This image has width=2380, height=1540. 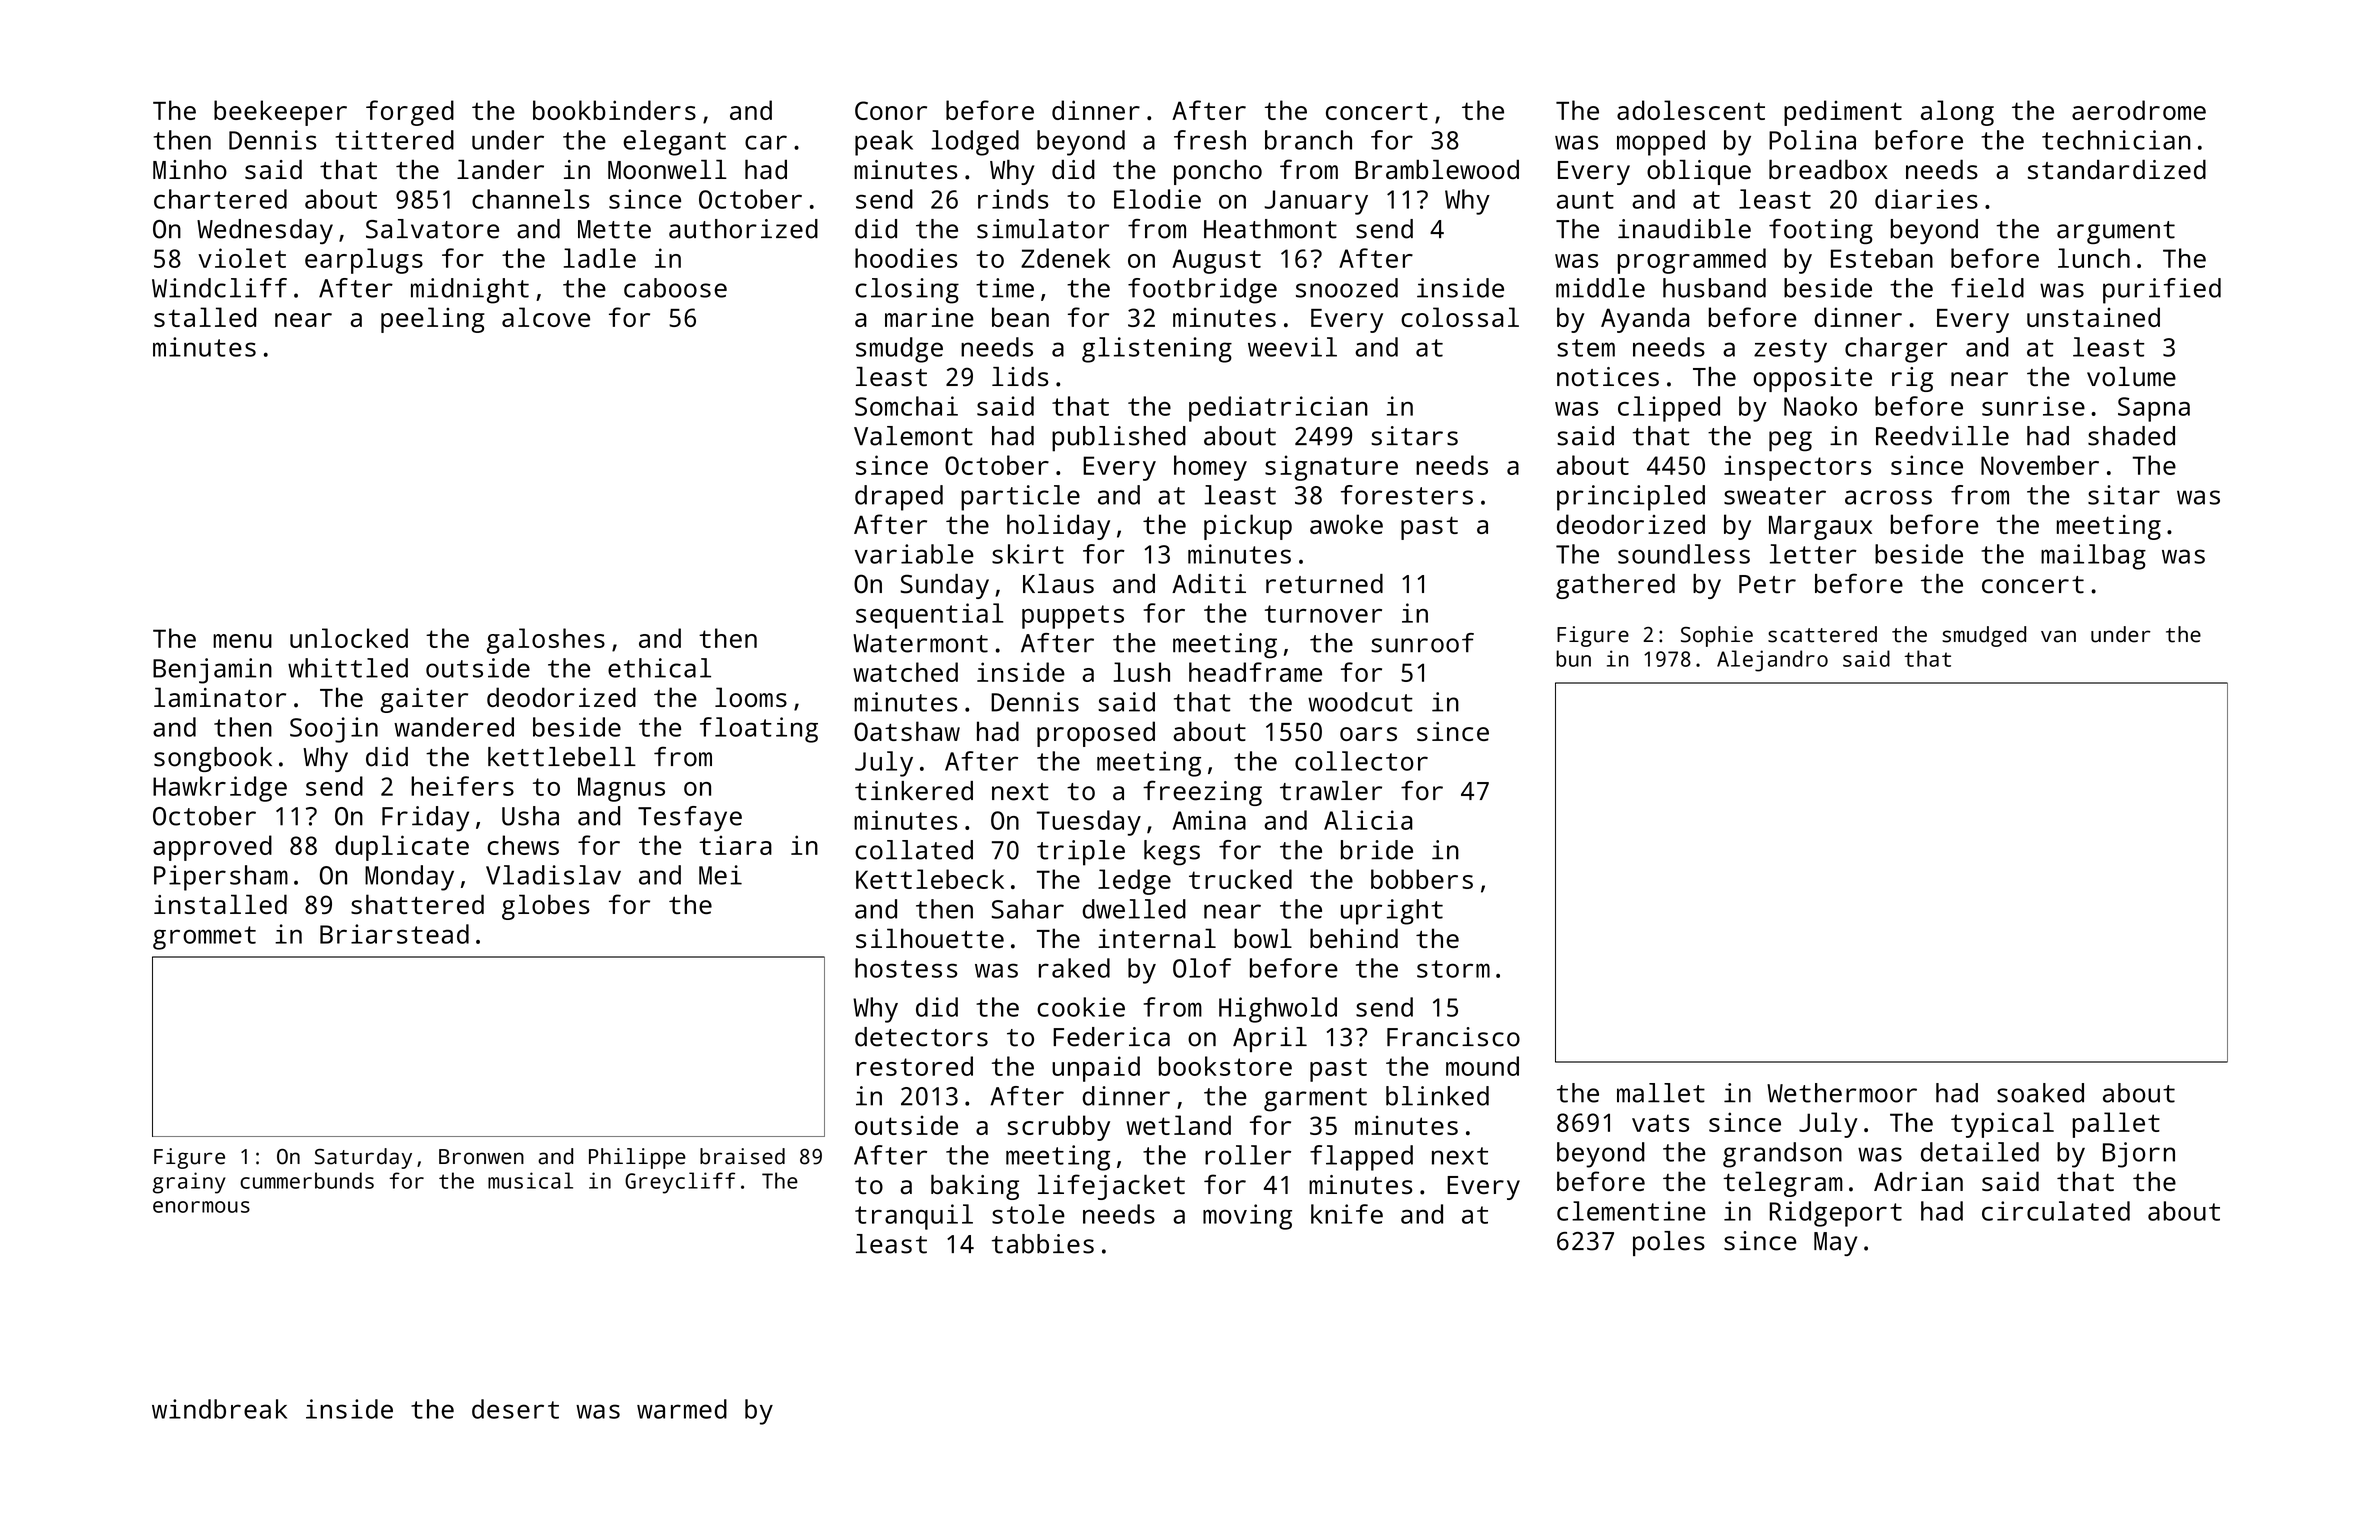 What do you see at coordinates (219, 1409) in the image?
I see `windbreak` at bounding box center [219, 1409].
